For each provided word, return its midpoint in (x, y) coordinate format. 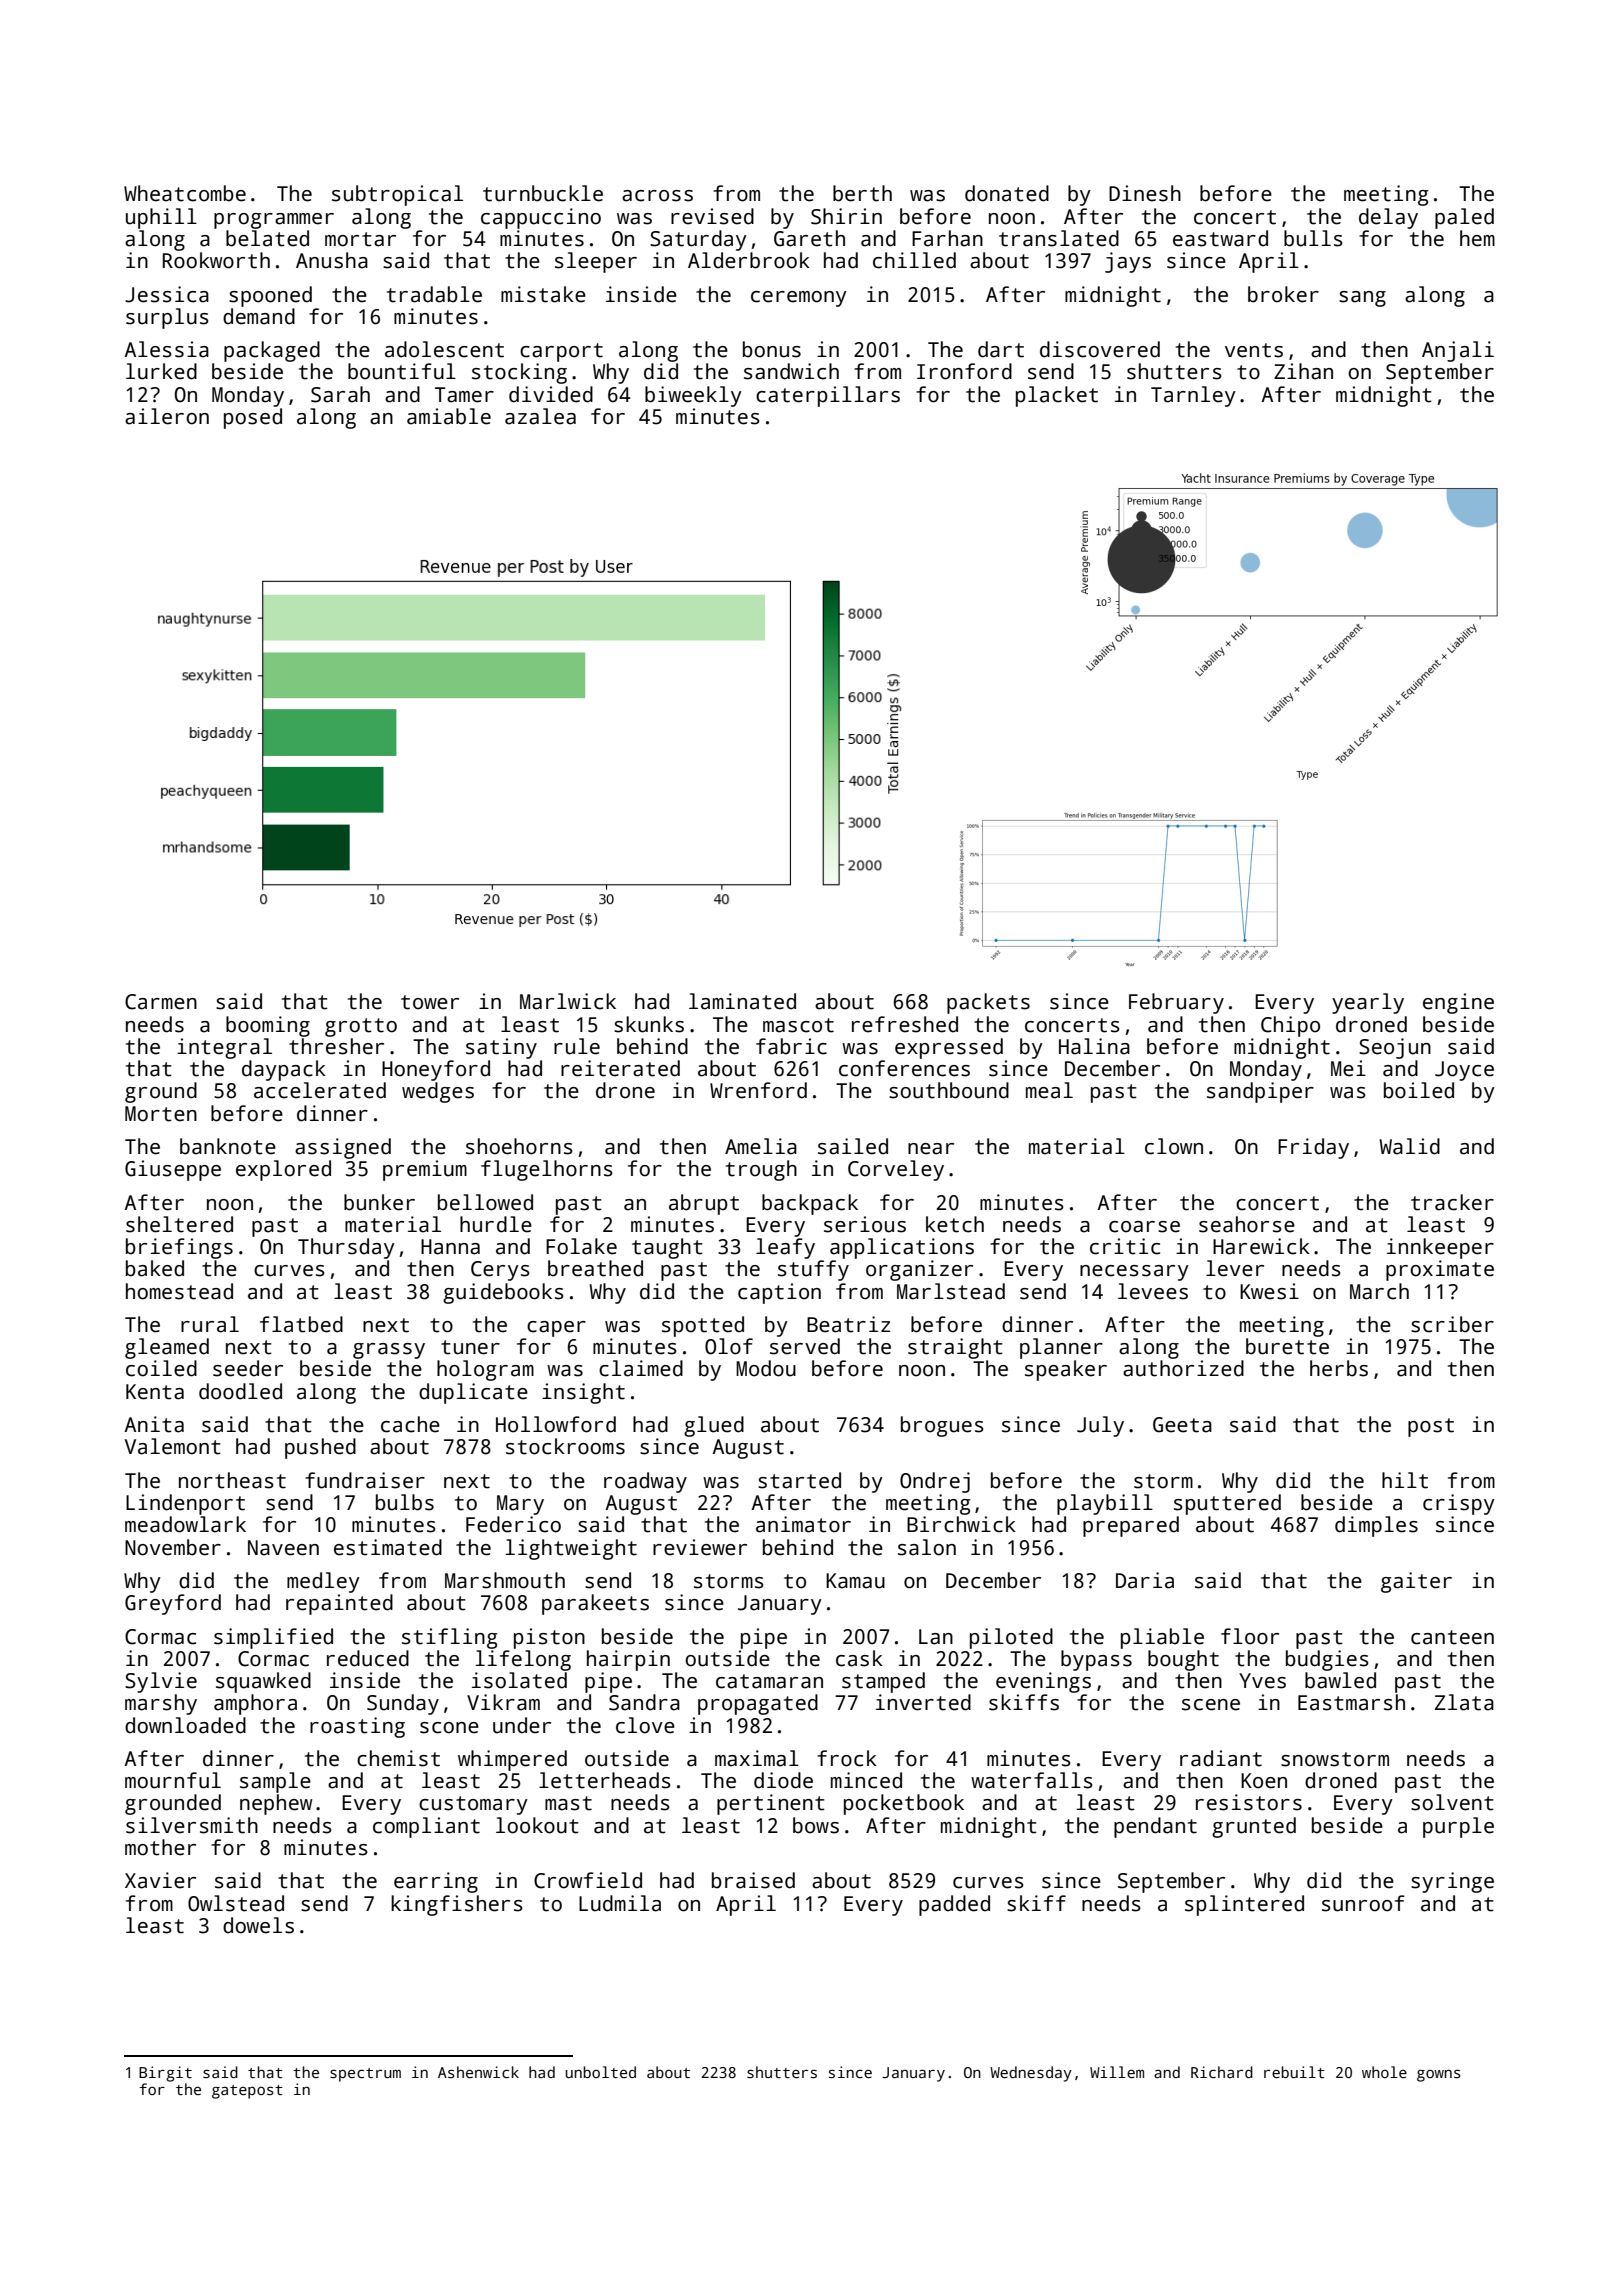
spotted (703, 1326)
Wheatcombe (185, 193)
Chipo (1290, 1026)
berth (862, 193)
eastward (1220, 238)
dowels (258, 1925)
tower (430, 1002)
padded (954, 1905)
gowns (1439, 2075)
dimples (1376, 1526)
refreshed (905, 1024)
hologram (485, 1370)
